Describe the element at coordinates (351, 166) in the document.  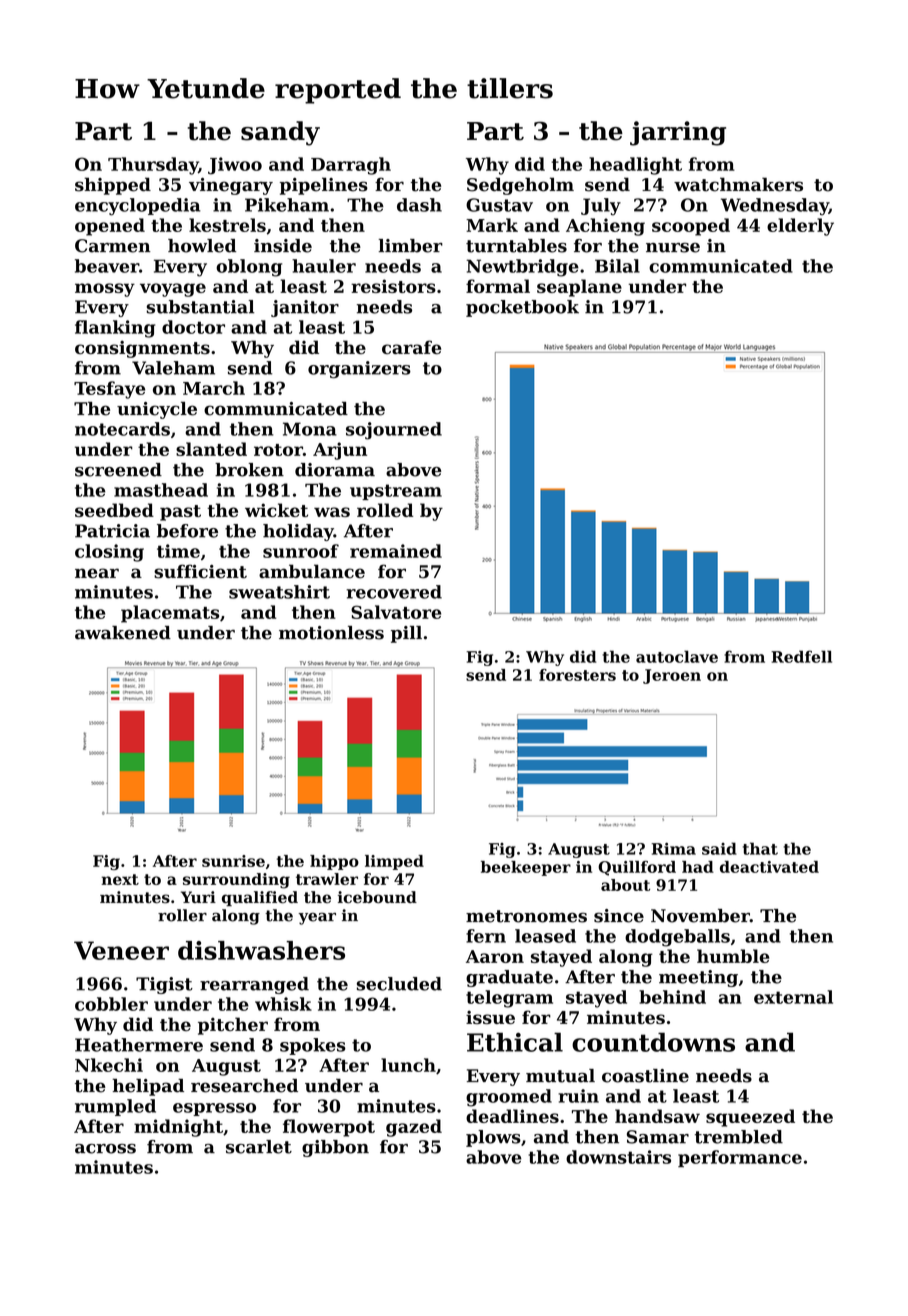
I see `Darragh` at that location.
